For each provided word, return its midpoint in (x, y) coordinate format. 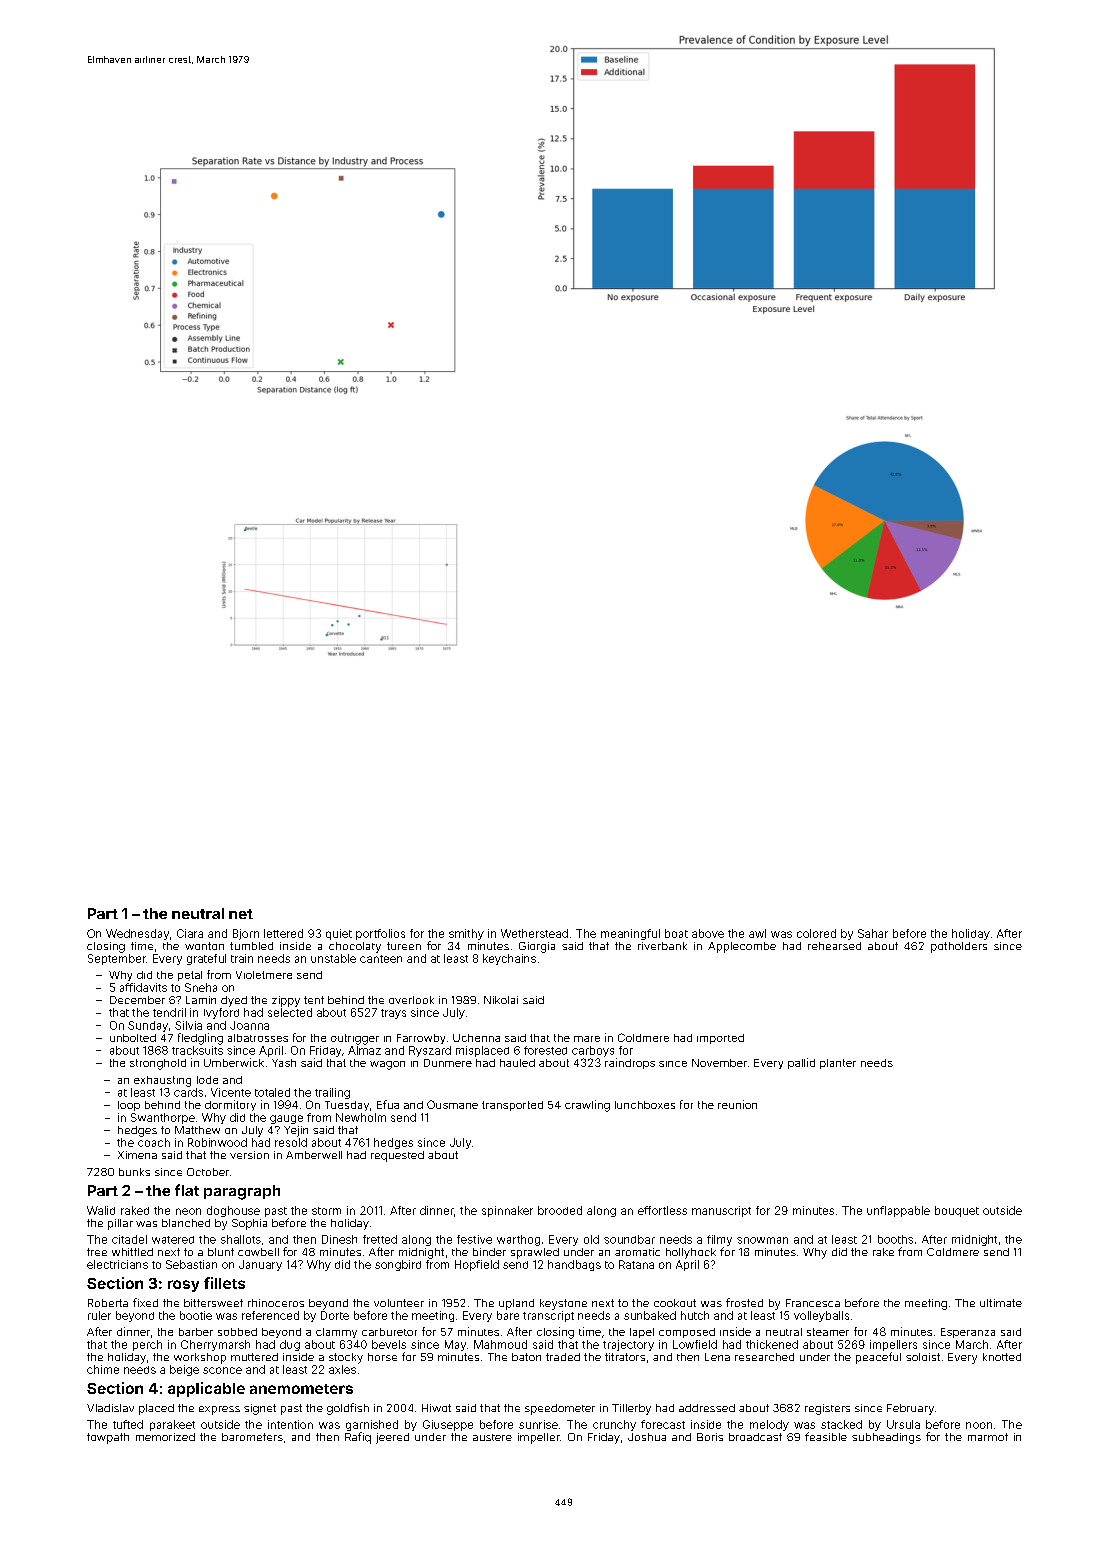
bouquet (957, 1211)
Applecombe (742, 947)
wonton (204, 946)
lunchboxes (645, 1105)
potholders (959, 947)
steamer (828, 1332)
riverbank (662, 946)
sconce (222, 1370)
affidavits (143, 987)
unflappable (898, 1211)
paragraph (242, 1192)
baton (526, 1357)
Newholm (361, 1117)
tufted (128, 1424)
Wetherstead (534, 933)
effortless (662, 1210)
